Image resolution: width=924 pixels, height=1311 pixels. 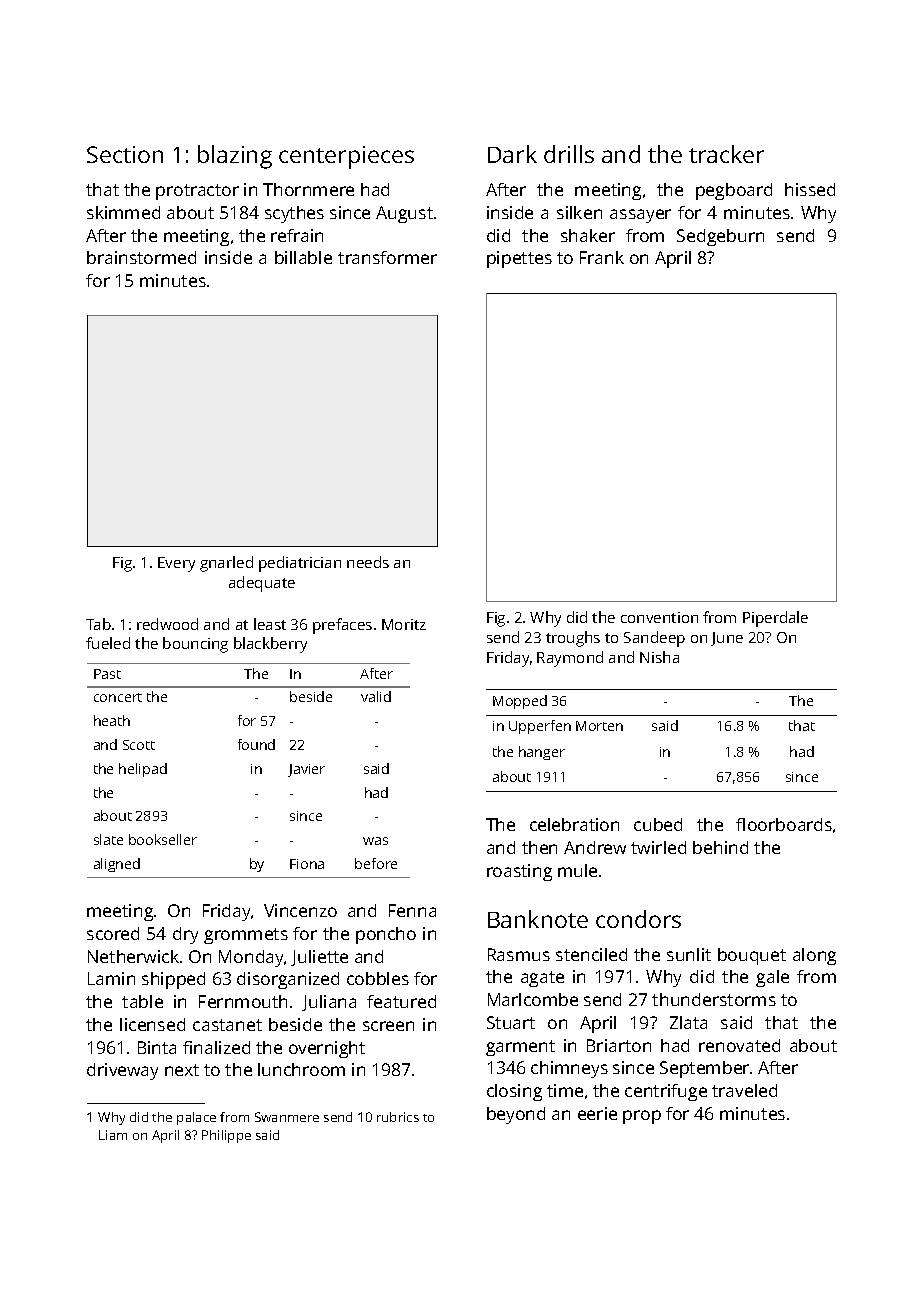 What do you see at coordinates (577, 870) in the screenshot?
I see `mule` at bounding box center [577, 870].
